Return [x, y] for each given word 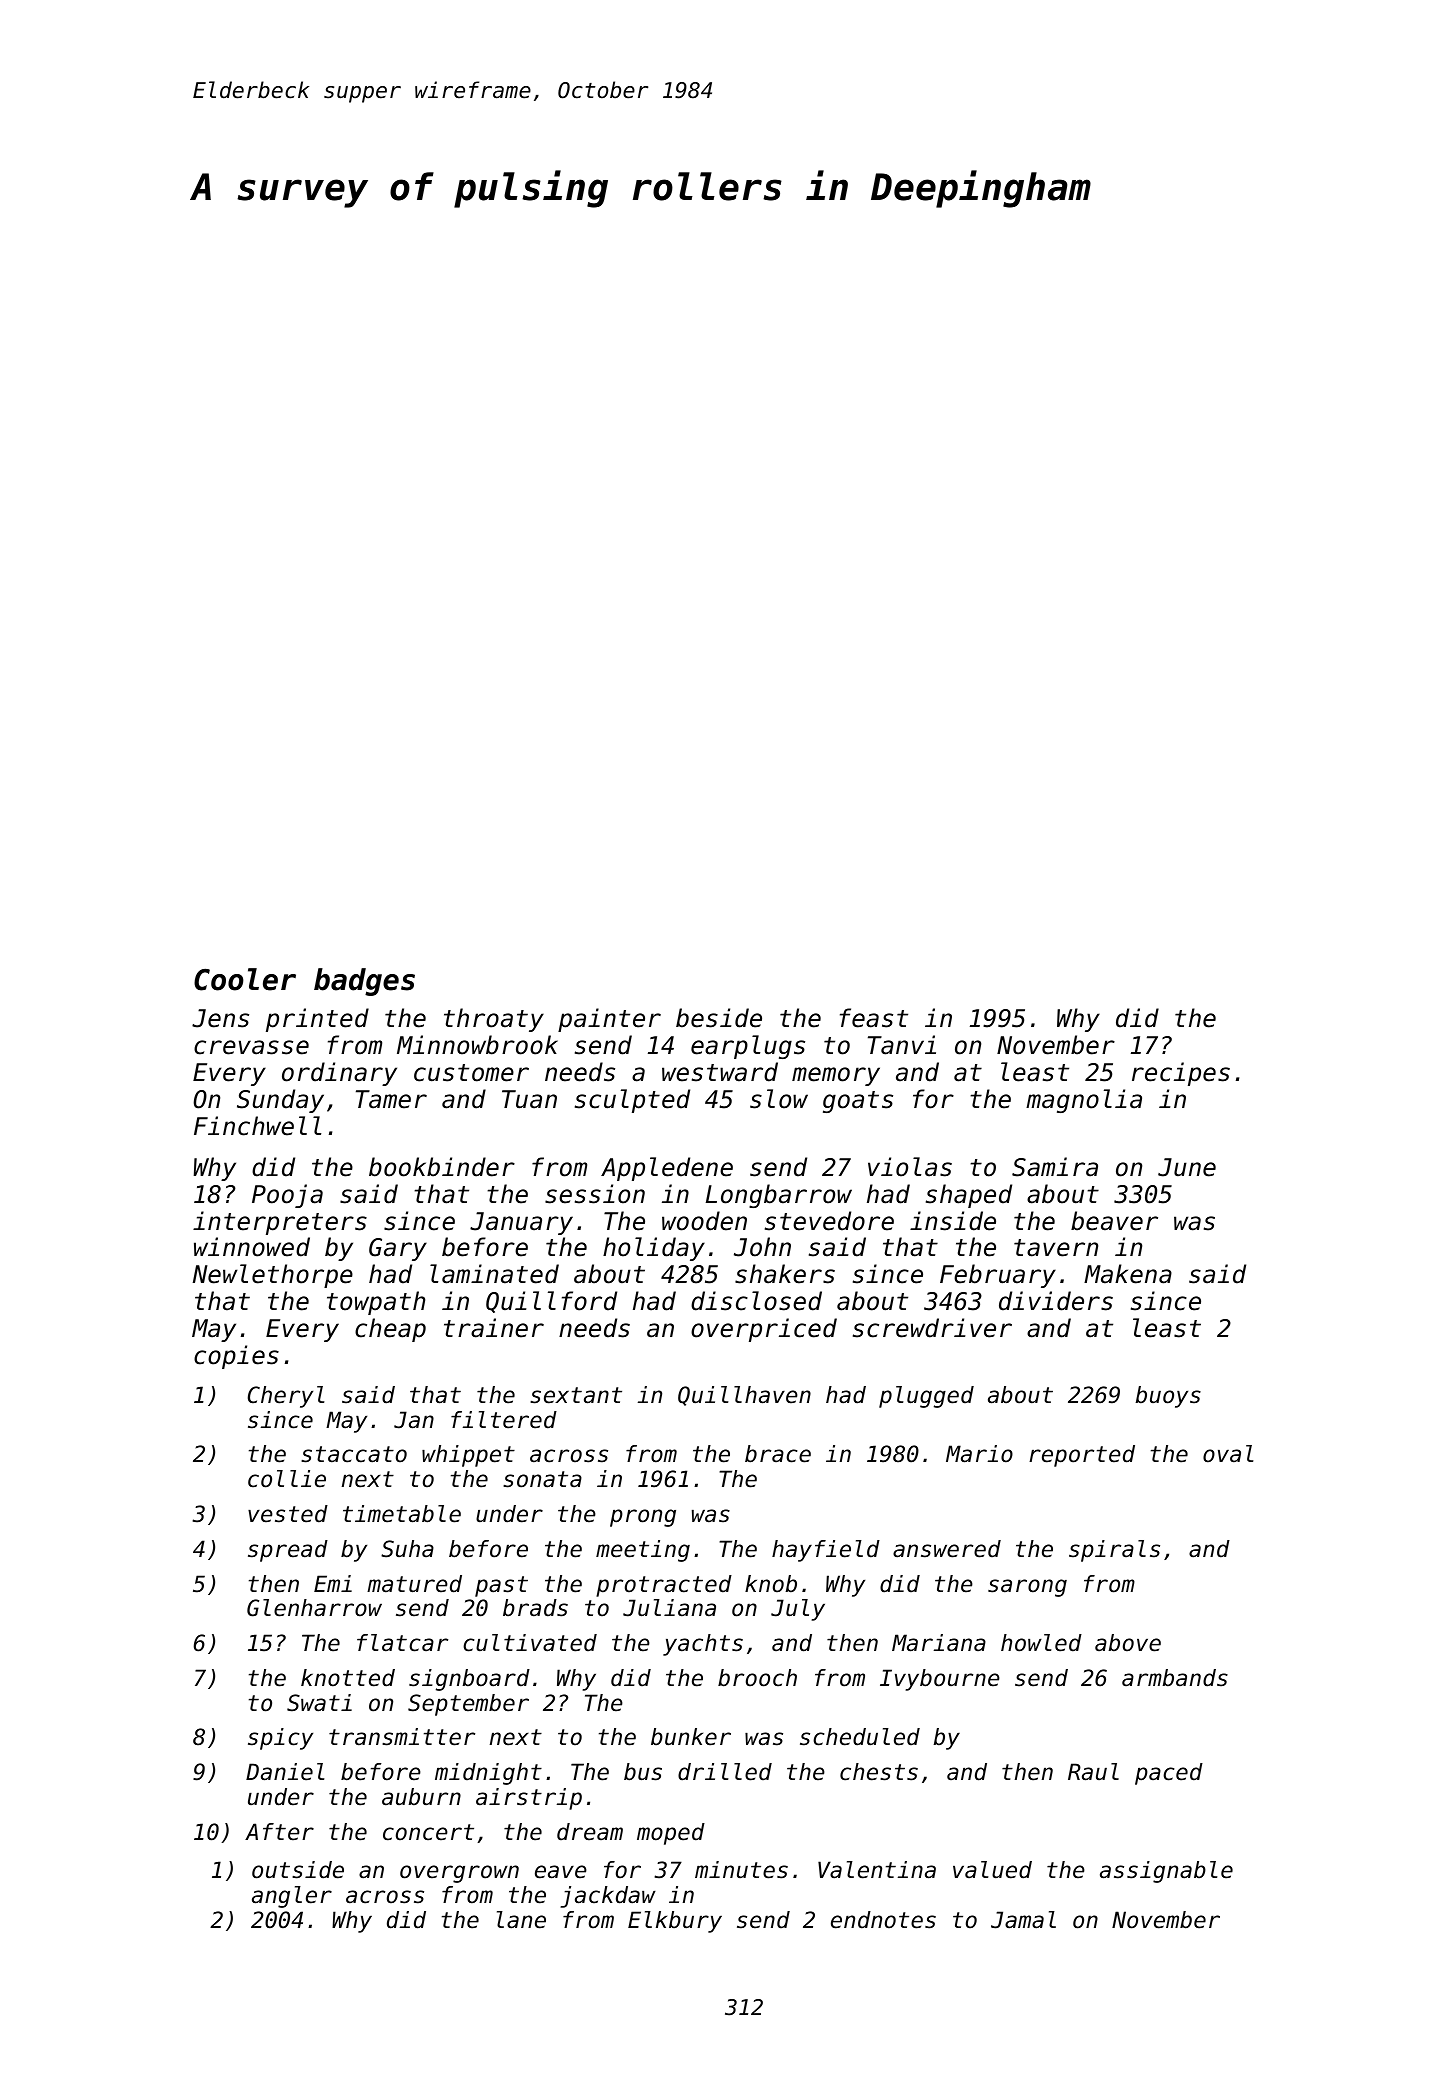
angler [292, 1897]
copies [236, 1357]
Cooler [245, 979]
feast [874, 1018]
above [1128, 1643]
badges [364, 982]
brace [778, 1454]
